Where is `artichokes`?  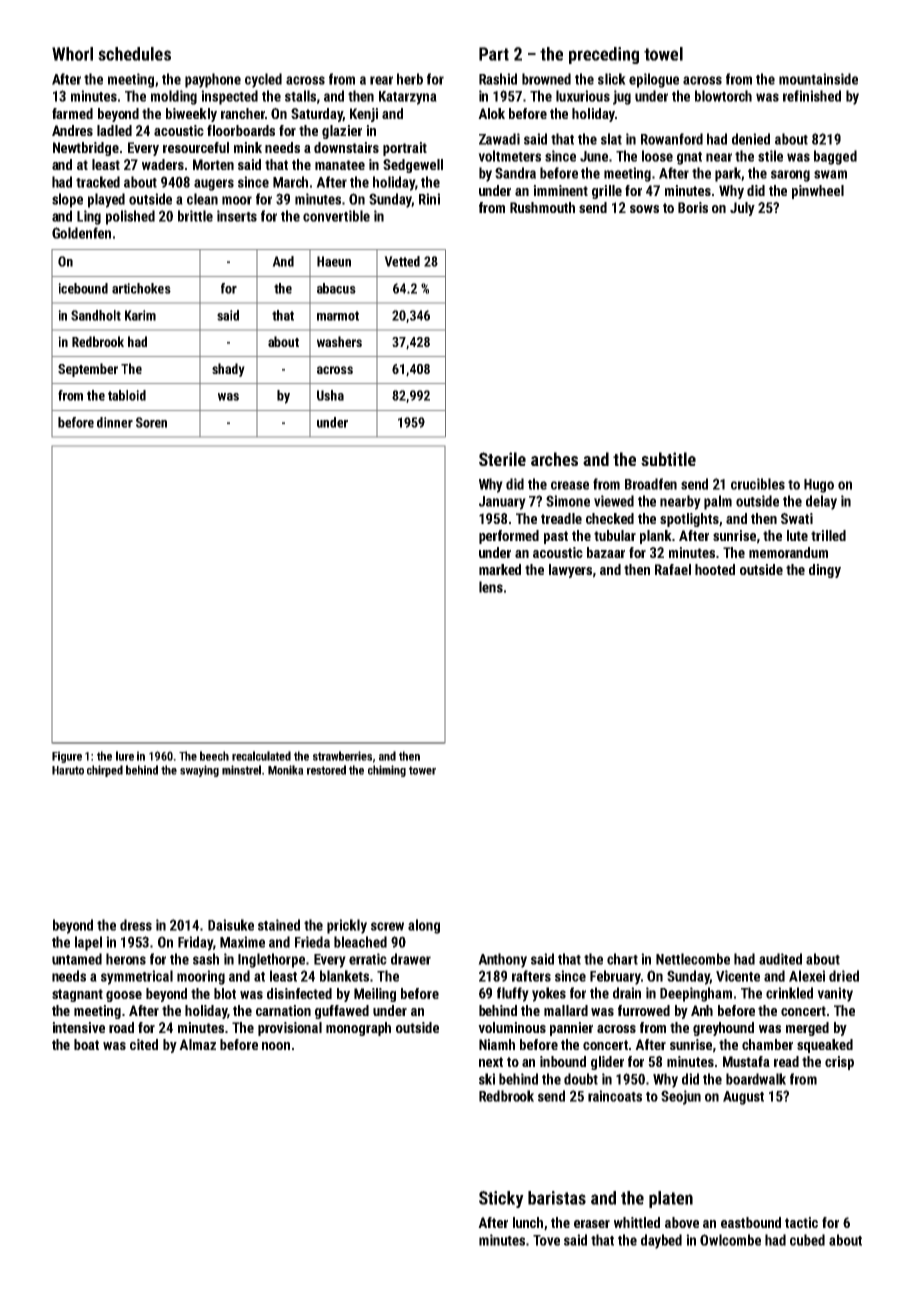
artichokes is located at coordinates (141, 288).
